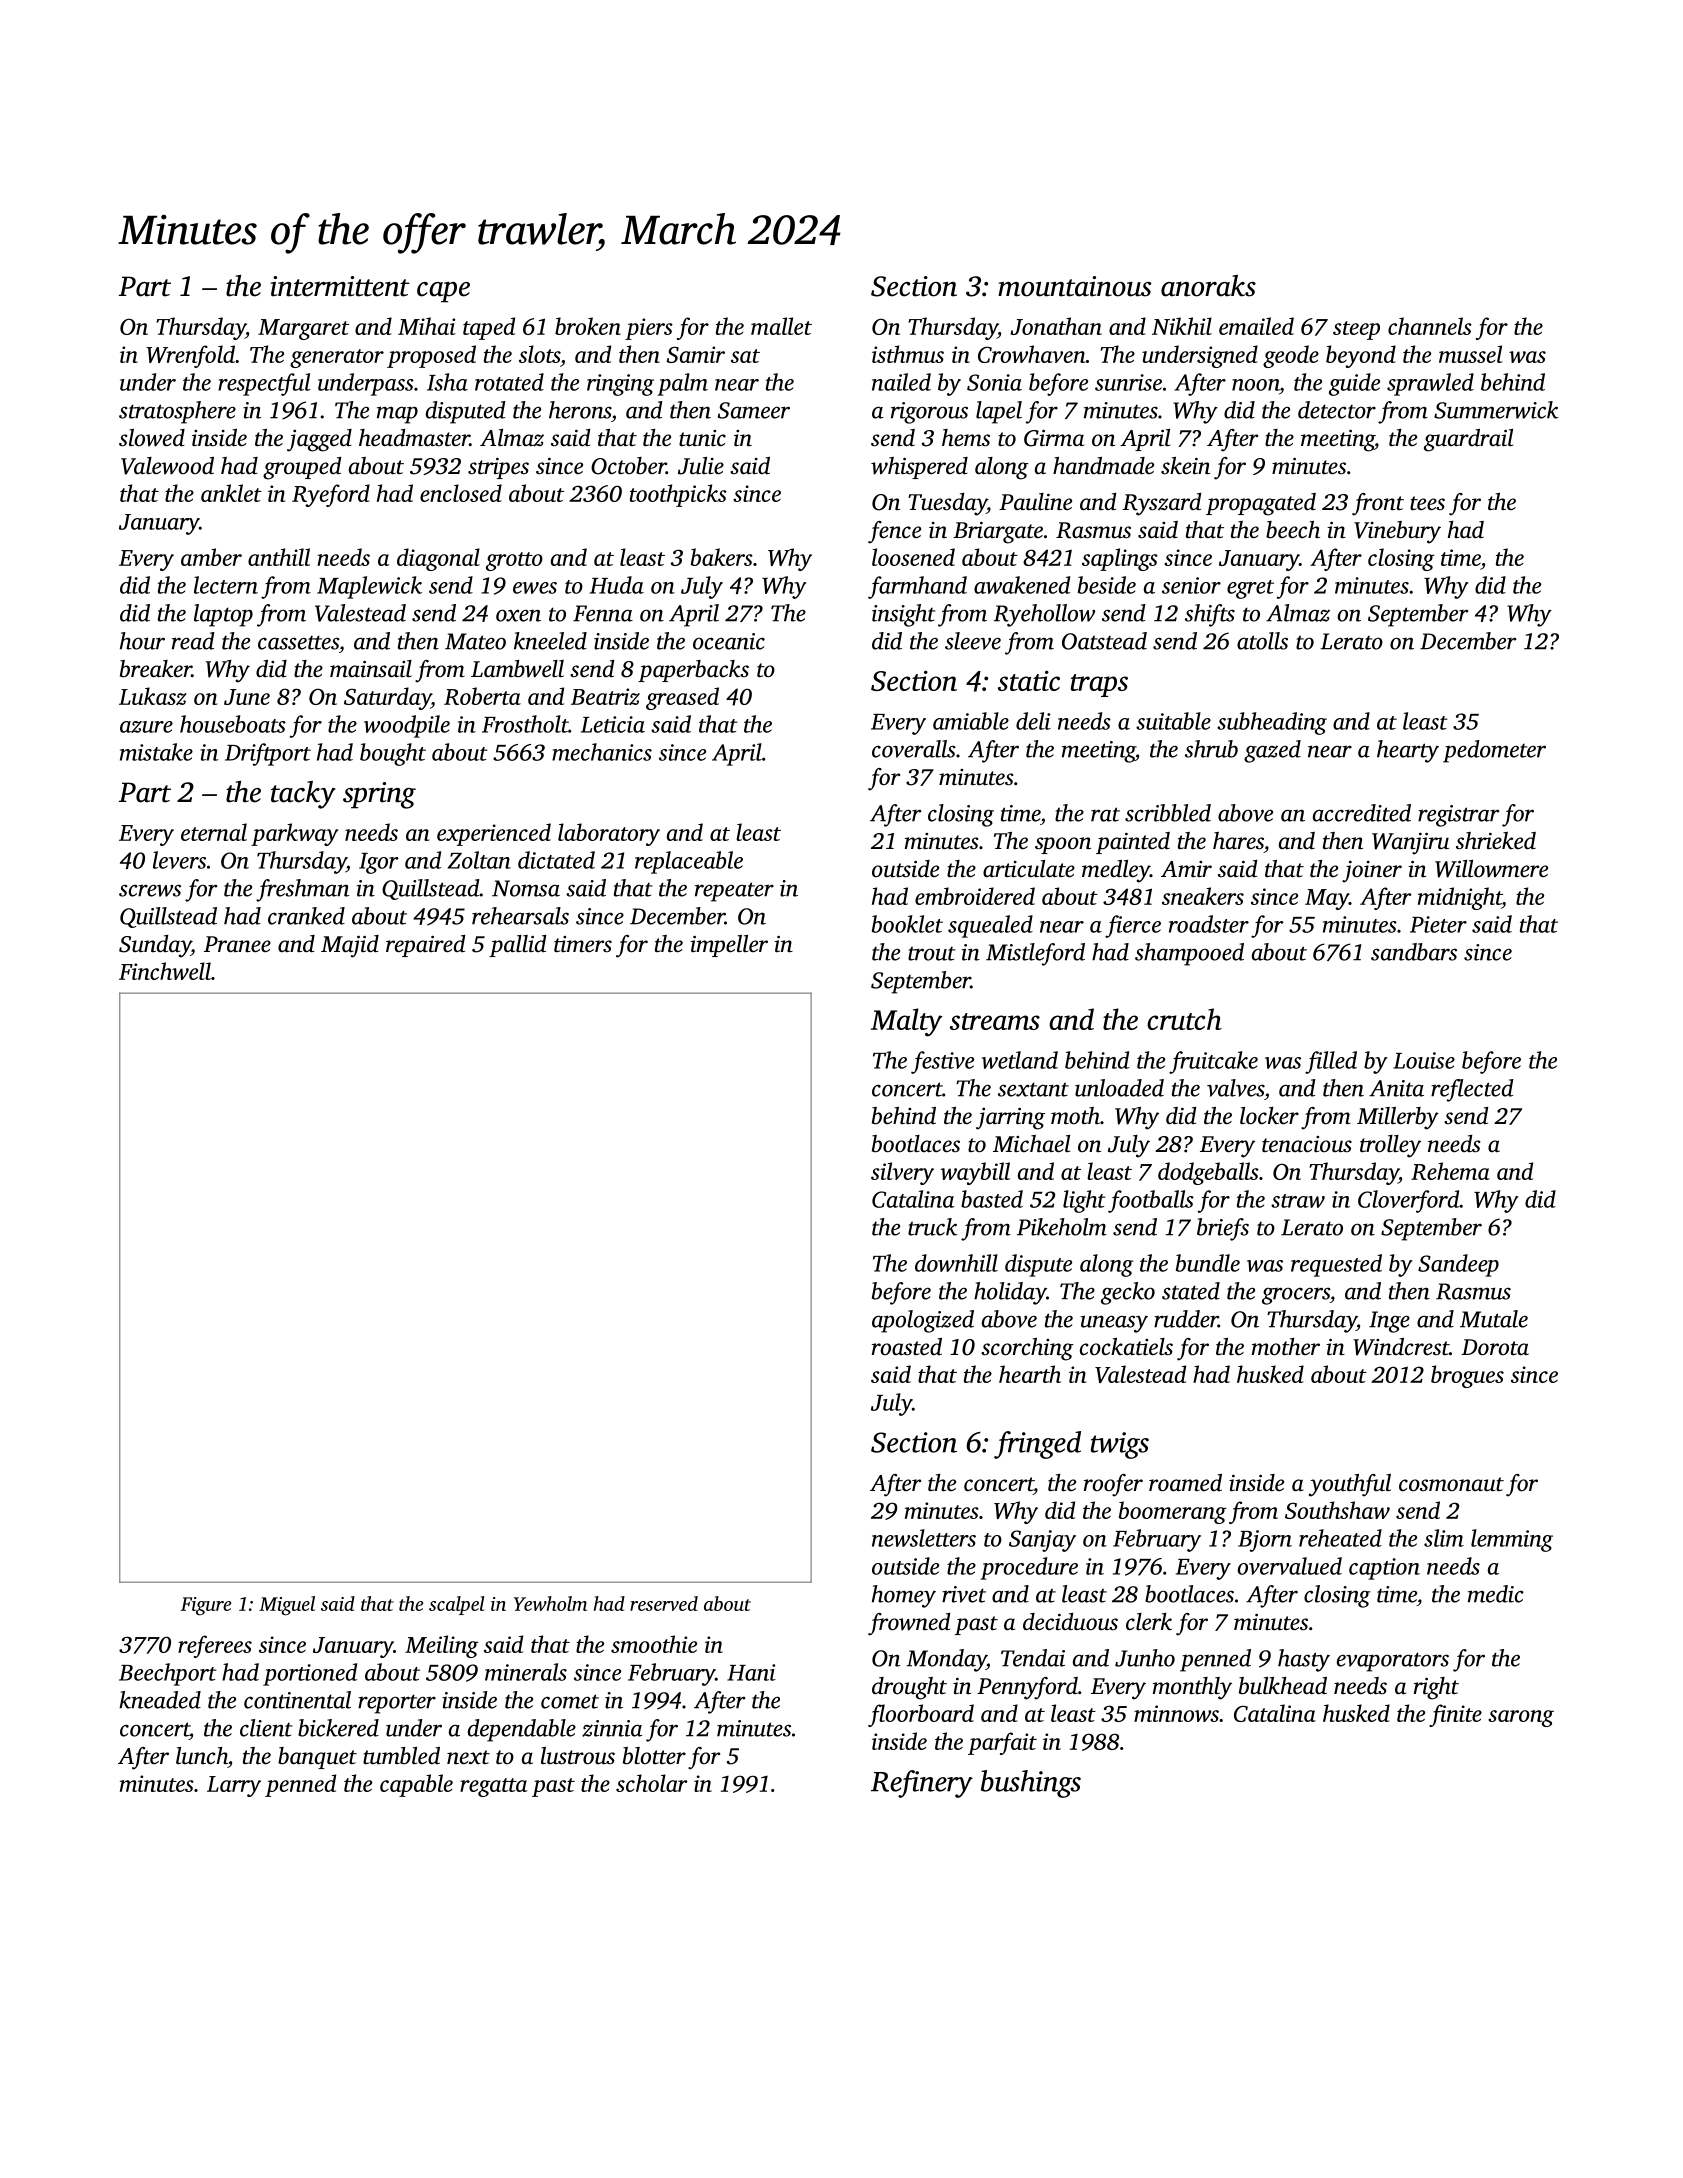  I want to click on Louise, so click(1424, 1060).
